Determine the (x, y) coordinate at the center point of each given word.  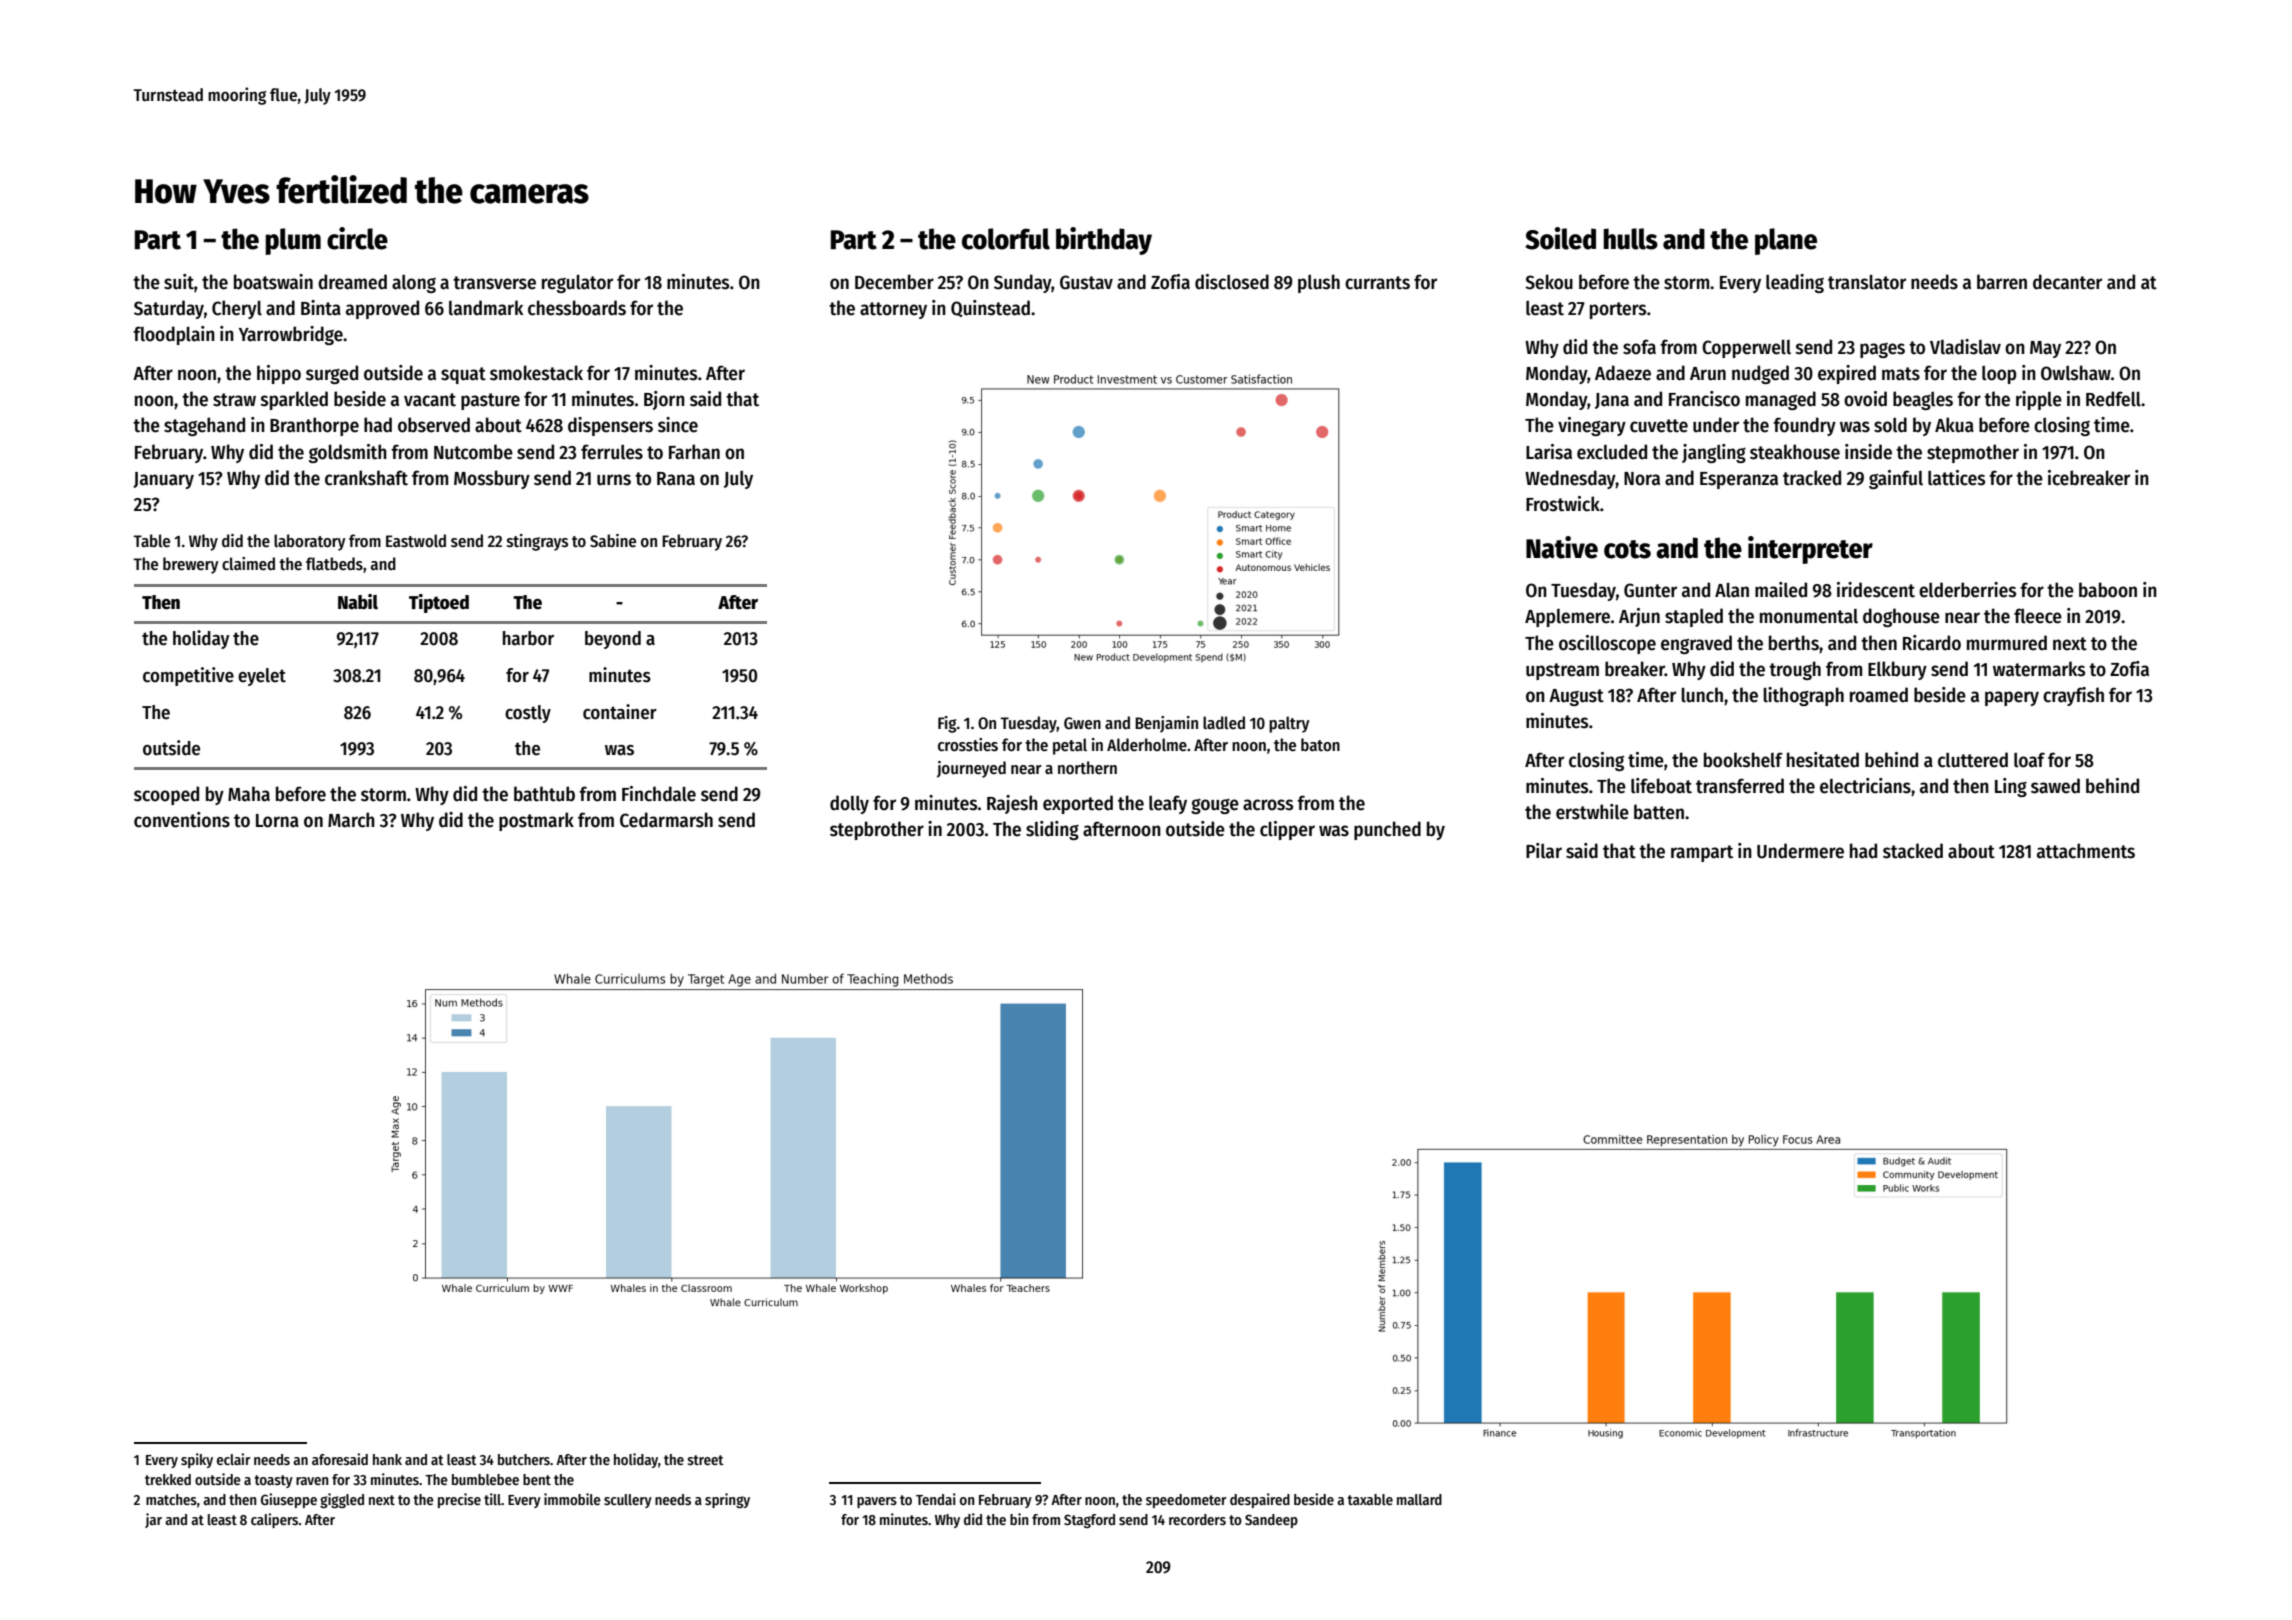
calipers (274, 1520)
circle (357, 238)
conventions (182, 820)
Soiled (1560, 238)
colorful (1006, 239)
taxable (1370, 1499)
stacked (1913, 851)
